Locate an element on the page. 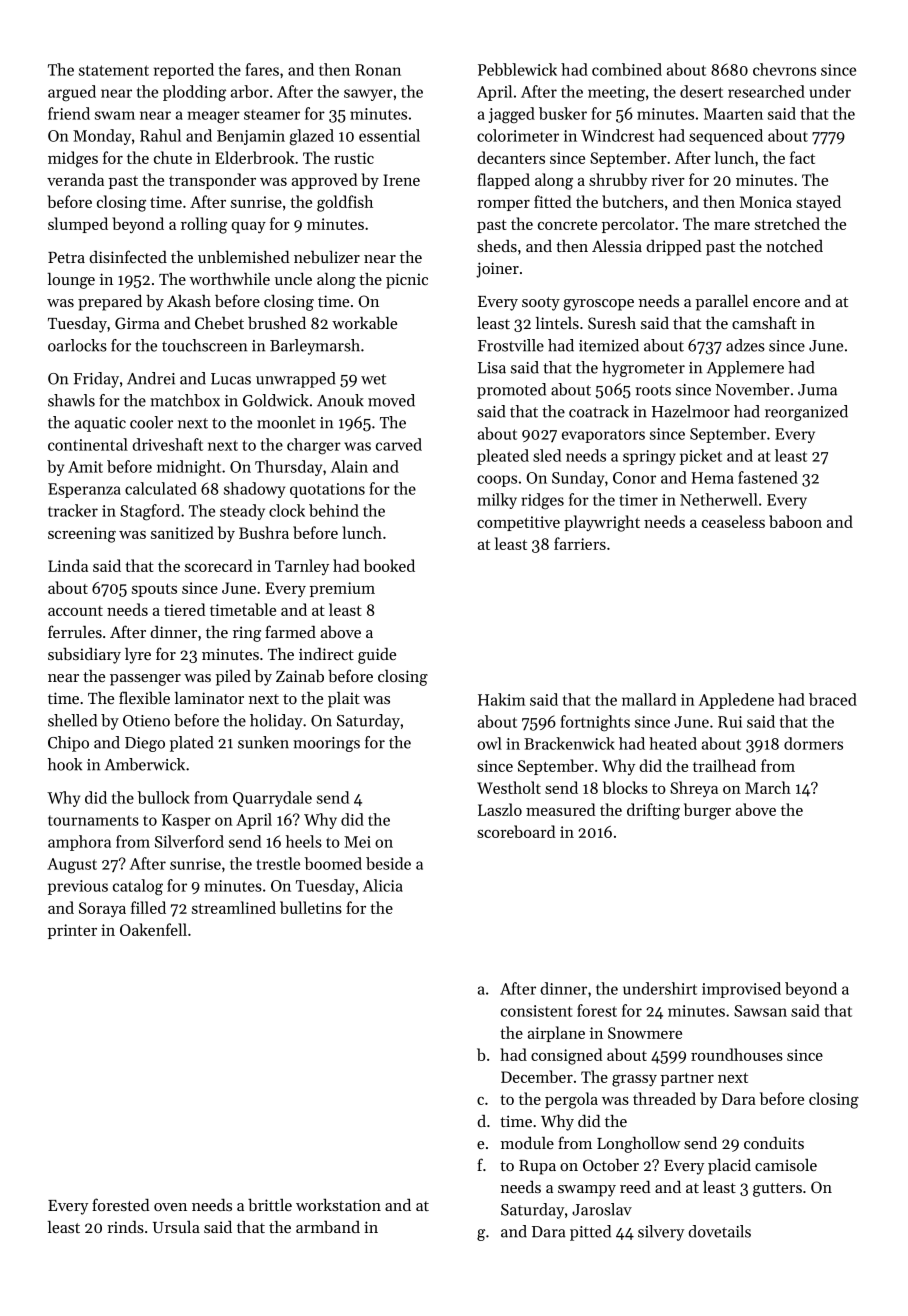  measured is located at coordinates (561, 809).
